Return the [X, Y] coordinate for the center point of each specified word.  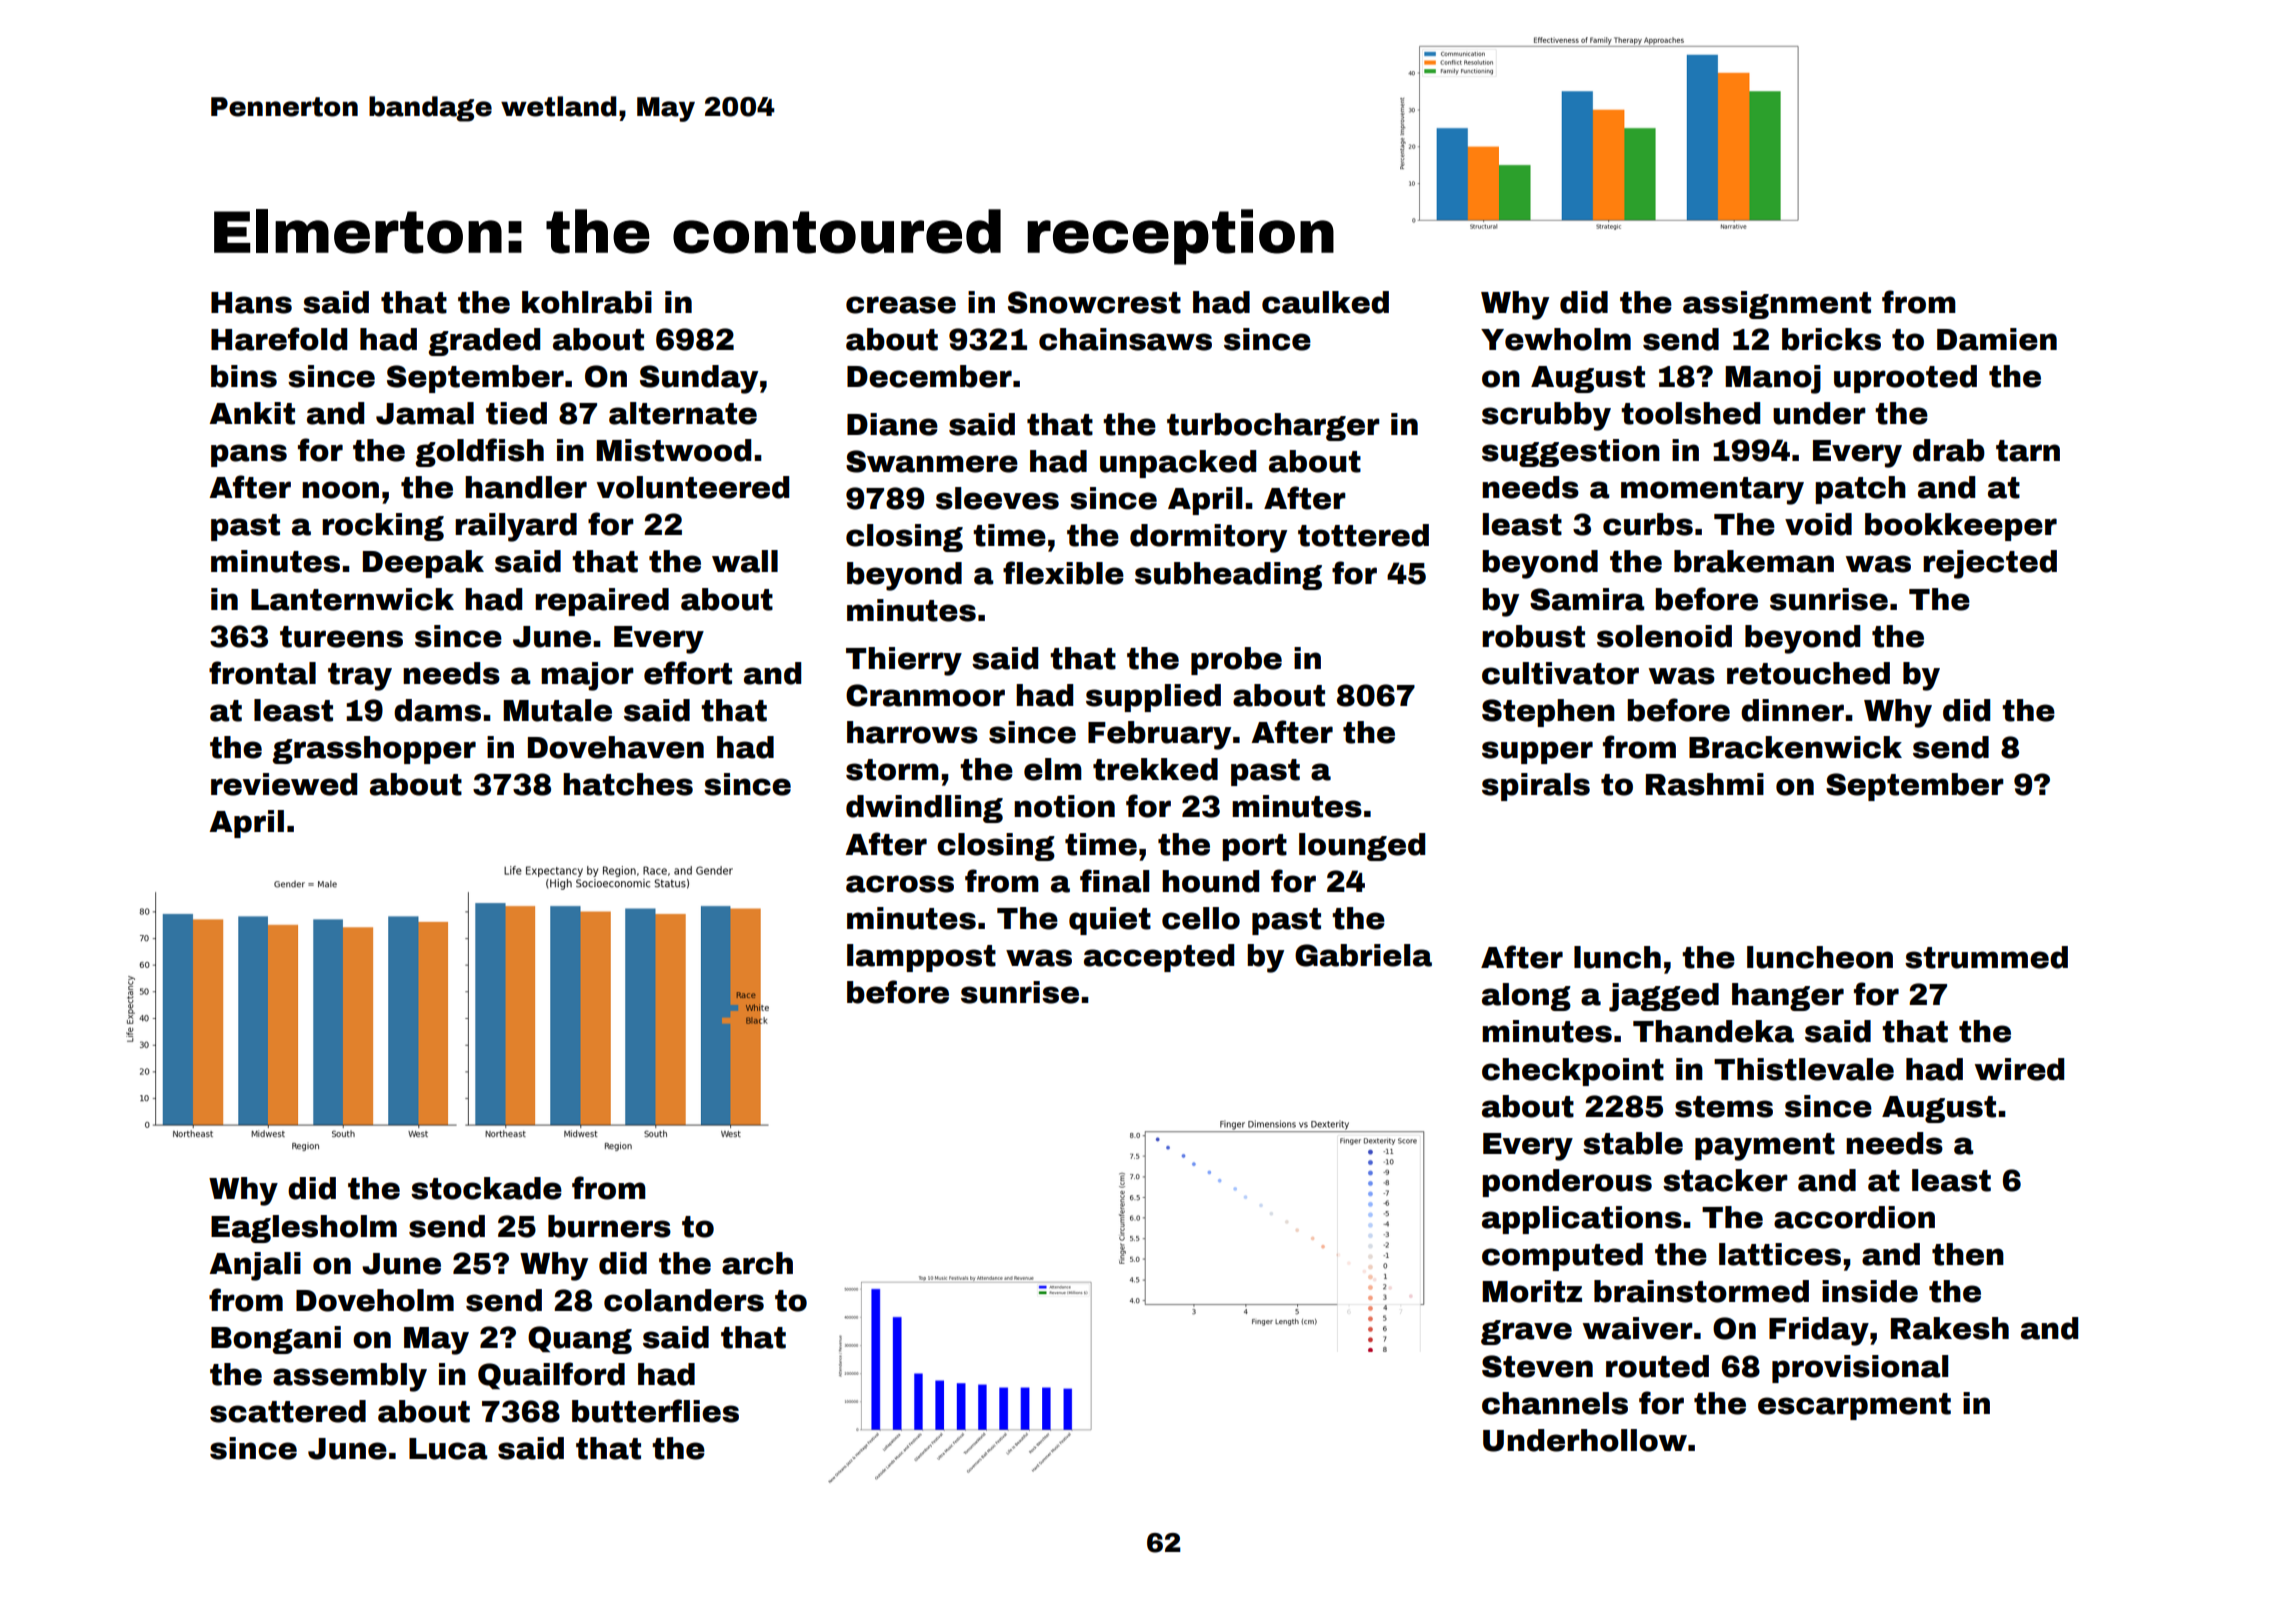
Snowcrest [1094, 302]
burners [609, 1226]
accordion [1854, 1217]
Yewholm [1556, 339]
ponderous [1567, 1183]
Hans [251, 303]
